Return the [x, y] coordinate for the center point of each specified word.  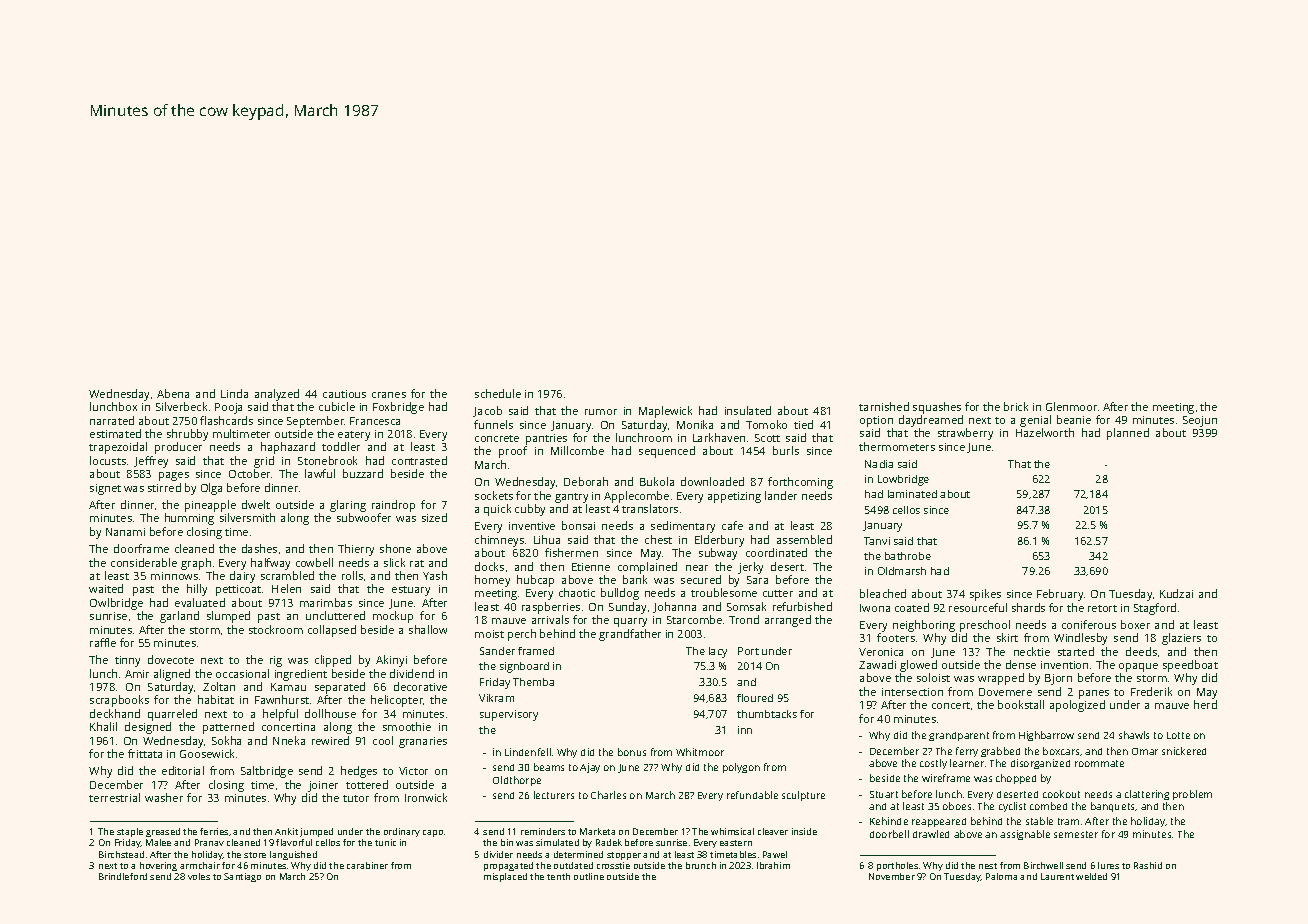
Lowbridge [903, 480]
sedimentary [683, 527]
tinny [127, 661]
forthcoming [800, 483]
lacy [718, 652]
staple [130, 832]
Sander [497, 651]
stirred [164, 487]
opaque [1138, 667]
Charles [608, 795]
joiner [323, 786]
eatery [354, 436]
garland [179, 617]
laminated [912, 494]
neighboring [924, 626]
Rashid [1148, 865]
